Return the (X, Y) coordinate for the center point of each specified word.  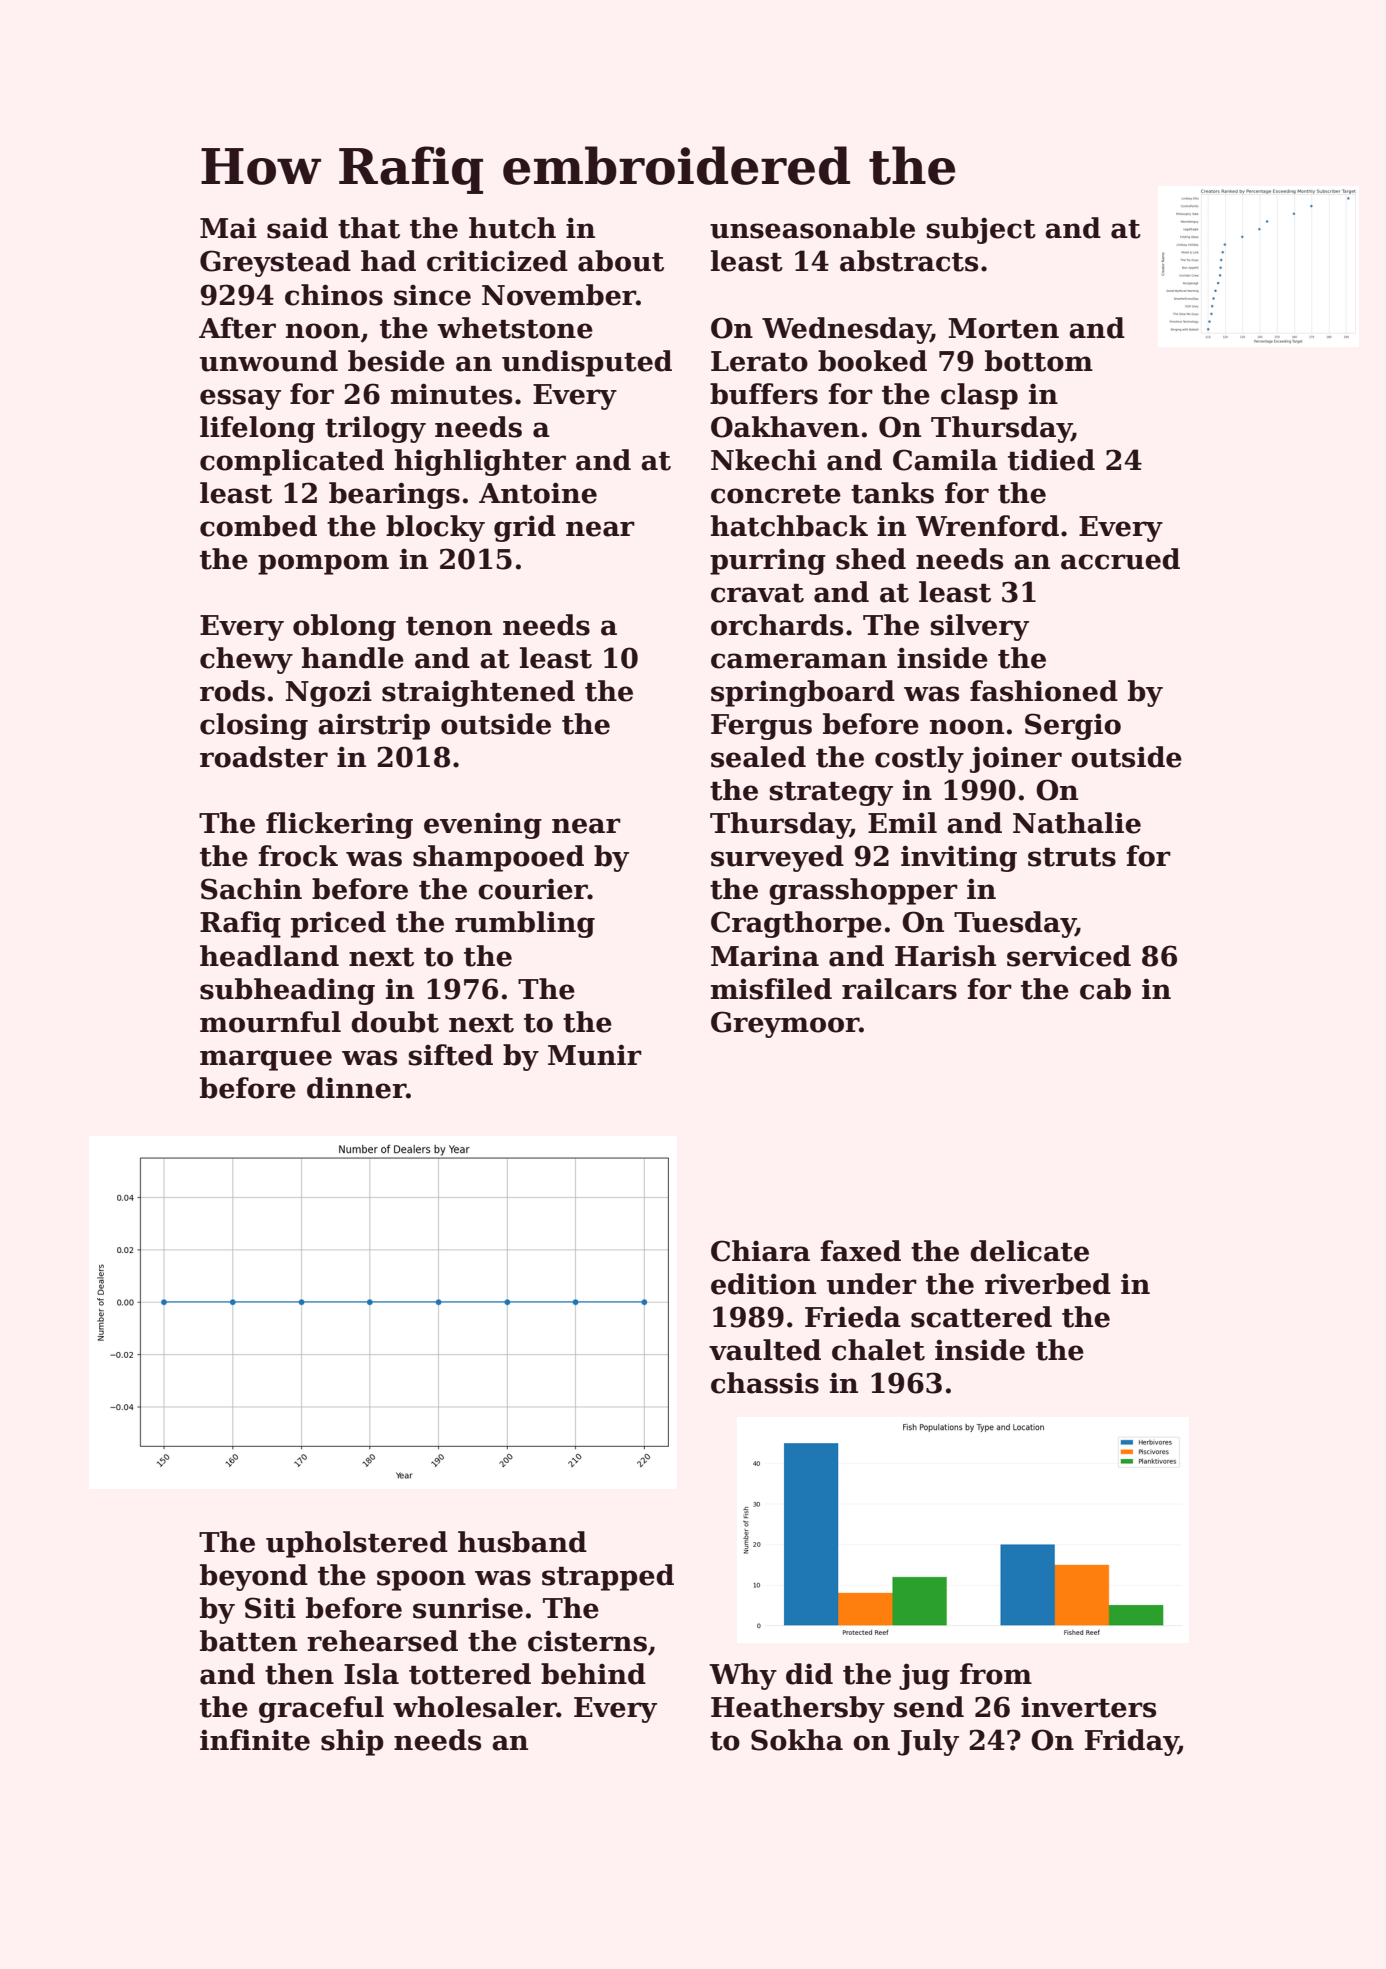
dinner (356, 1088)
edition (763, 1284)
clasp (979, 396)
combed (258, 526)
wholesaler (475, 1707)
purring (768, 562)
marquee (266, 1060)
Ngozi (328, 693)
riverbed (1048, 1284)
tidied (1051, 460)
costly (919, 759)
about (621, 261)
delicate (1029, 1251)
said (297, 228)
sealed (758, 757)
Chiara (760, 1251)
